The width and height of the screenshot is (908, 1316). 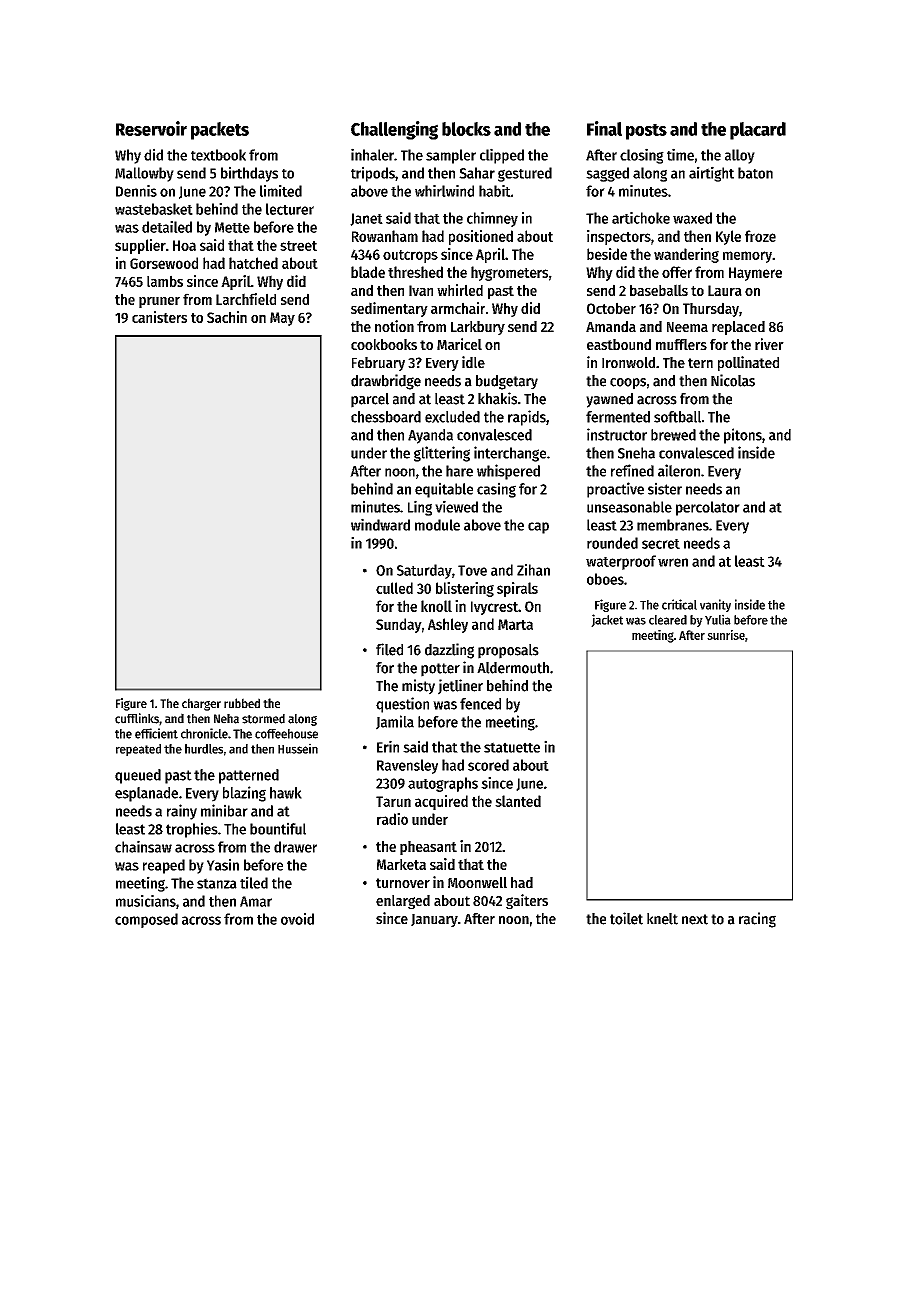 I want to click on percolator, so click(x=708, y=508).
